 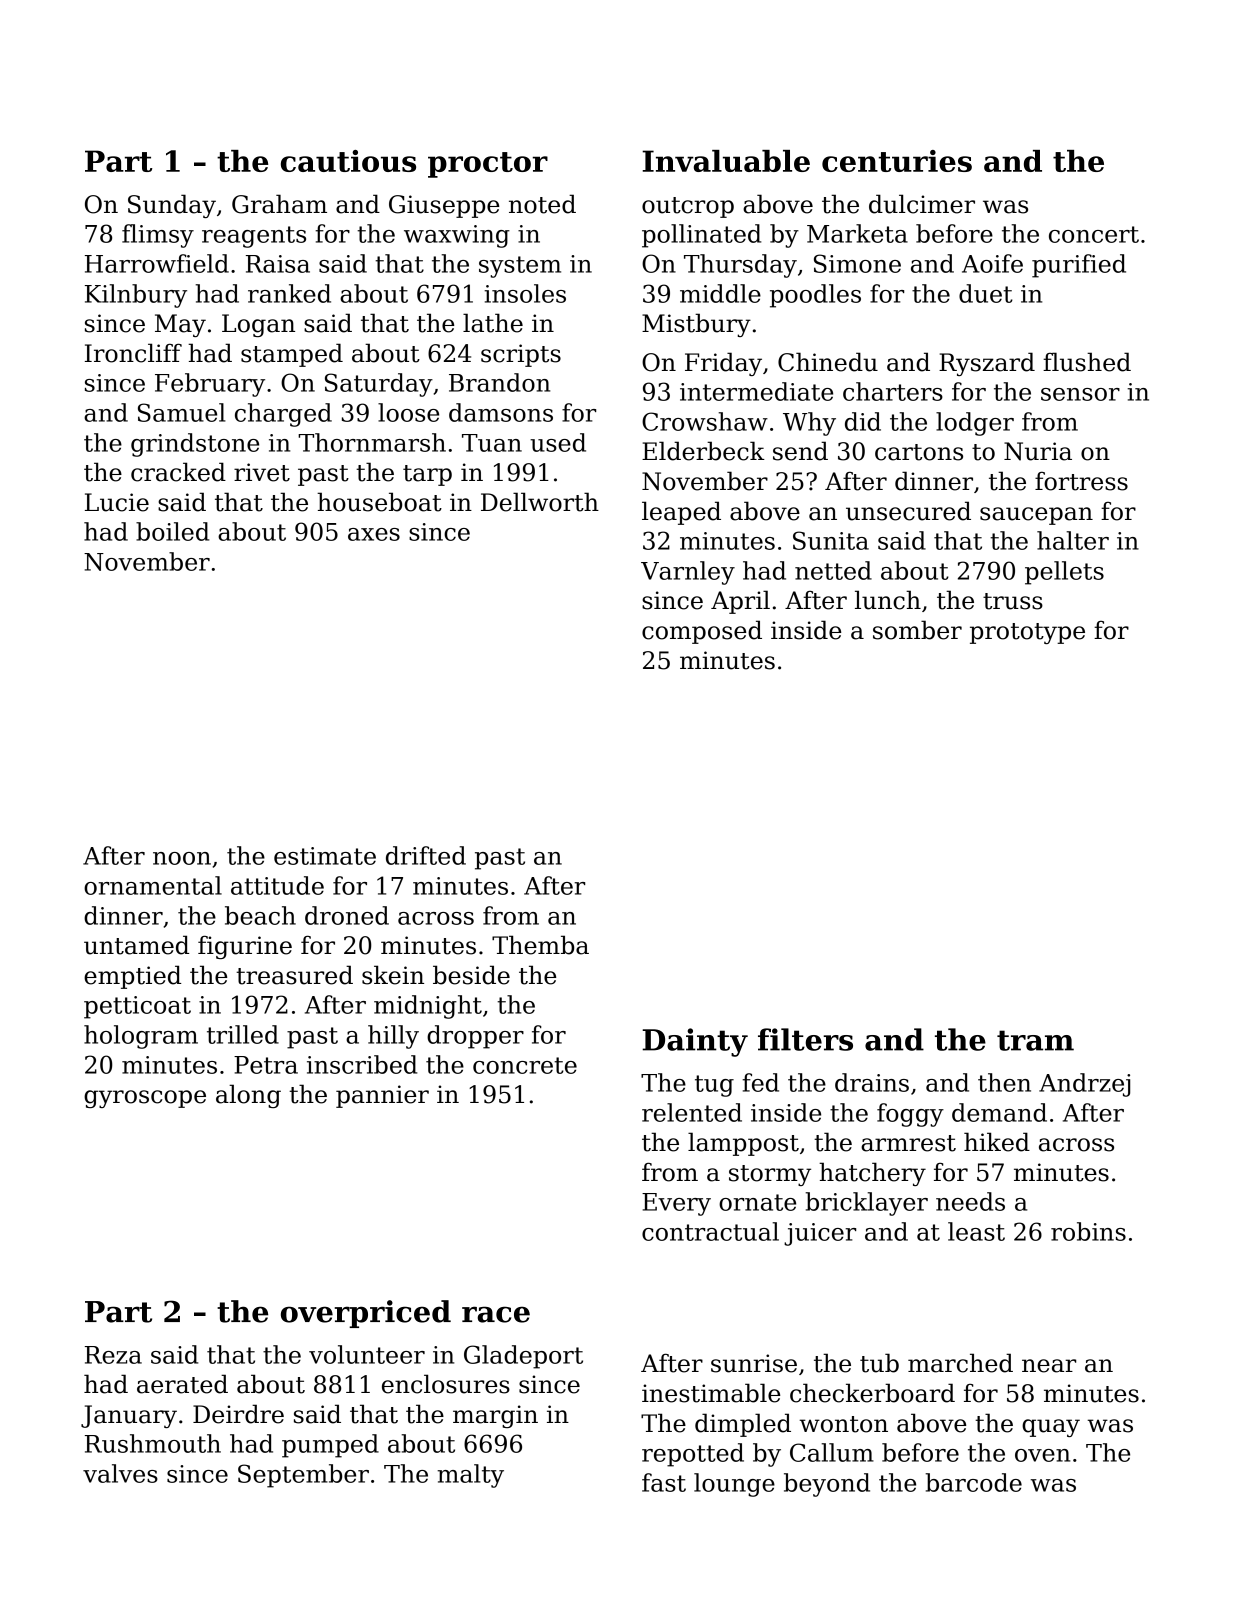 I want to click on composed, so click(x=702, y=632).
